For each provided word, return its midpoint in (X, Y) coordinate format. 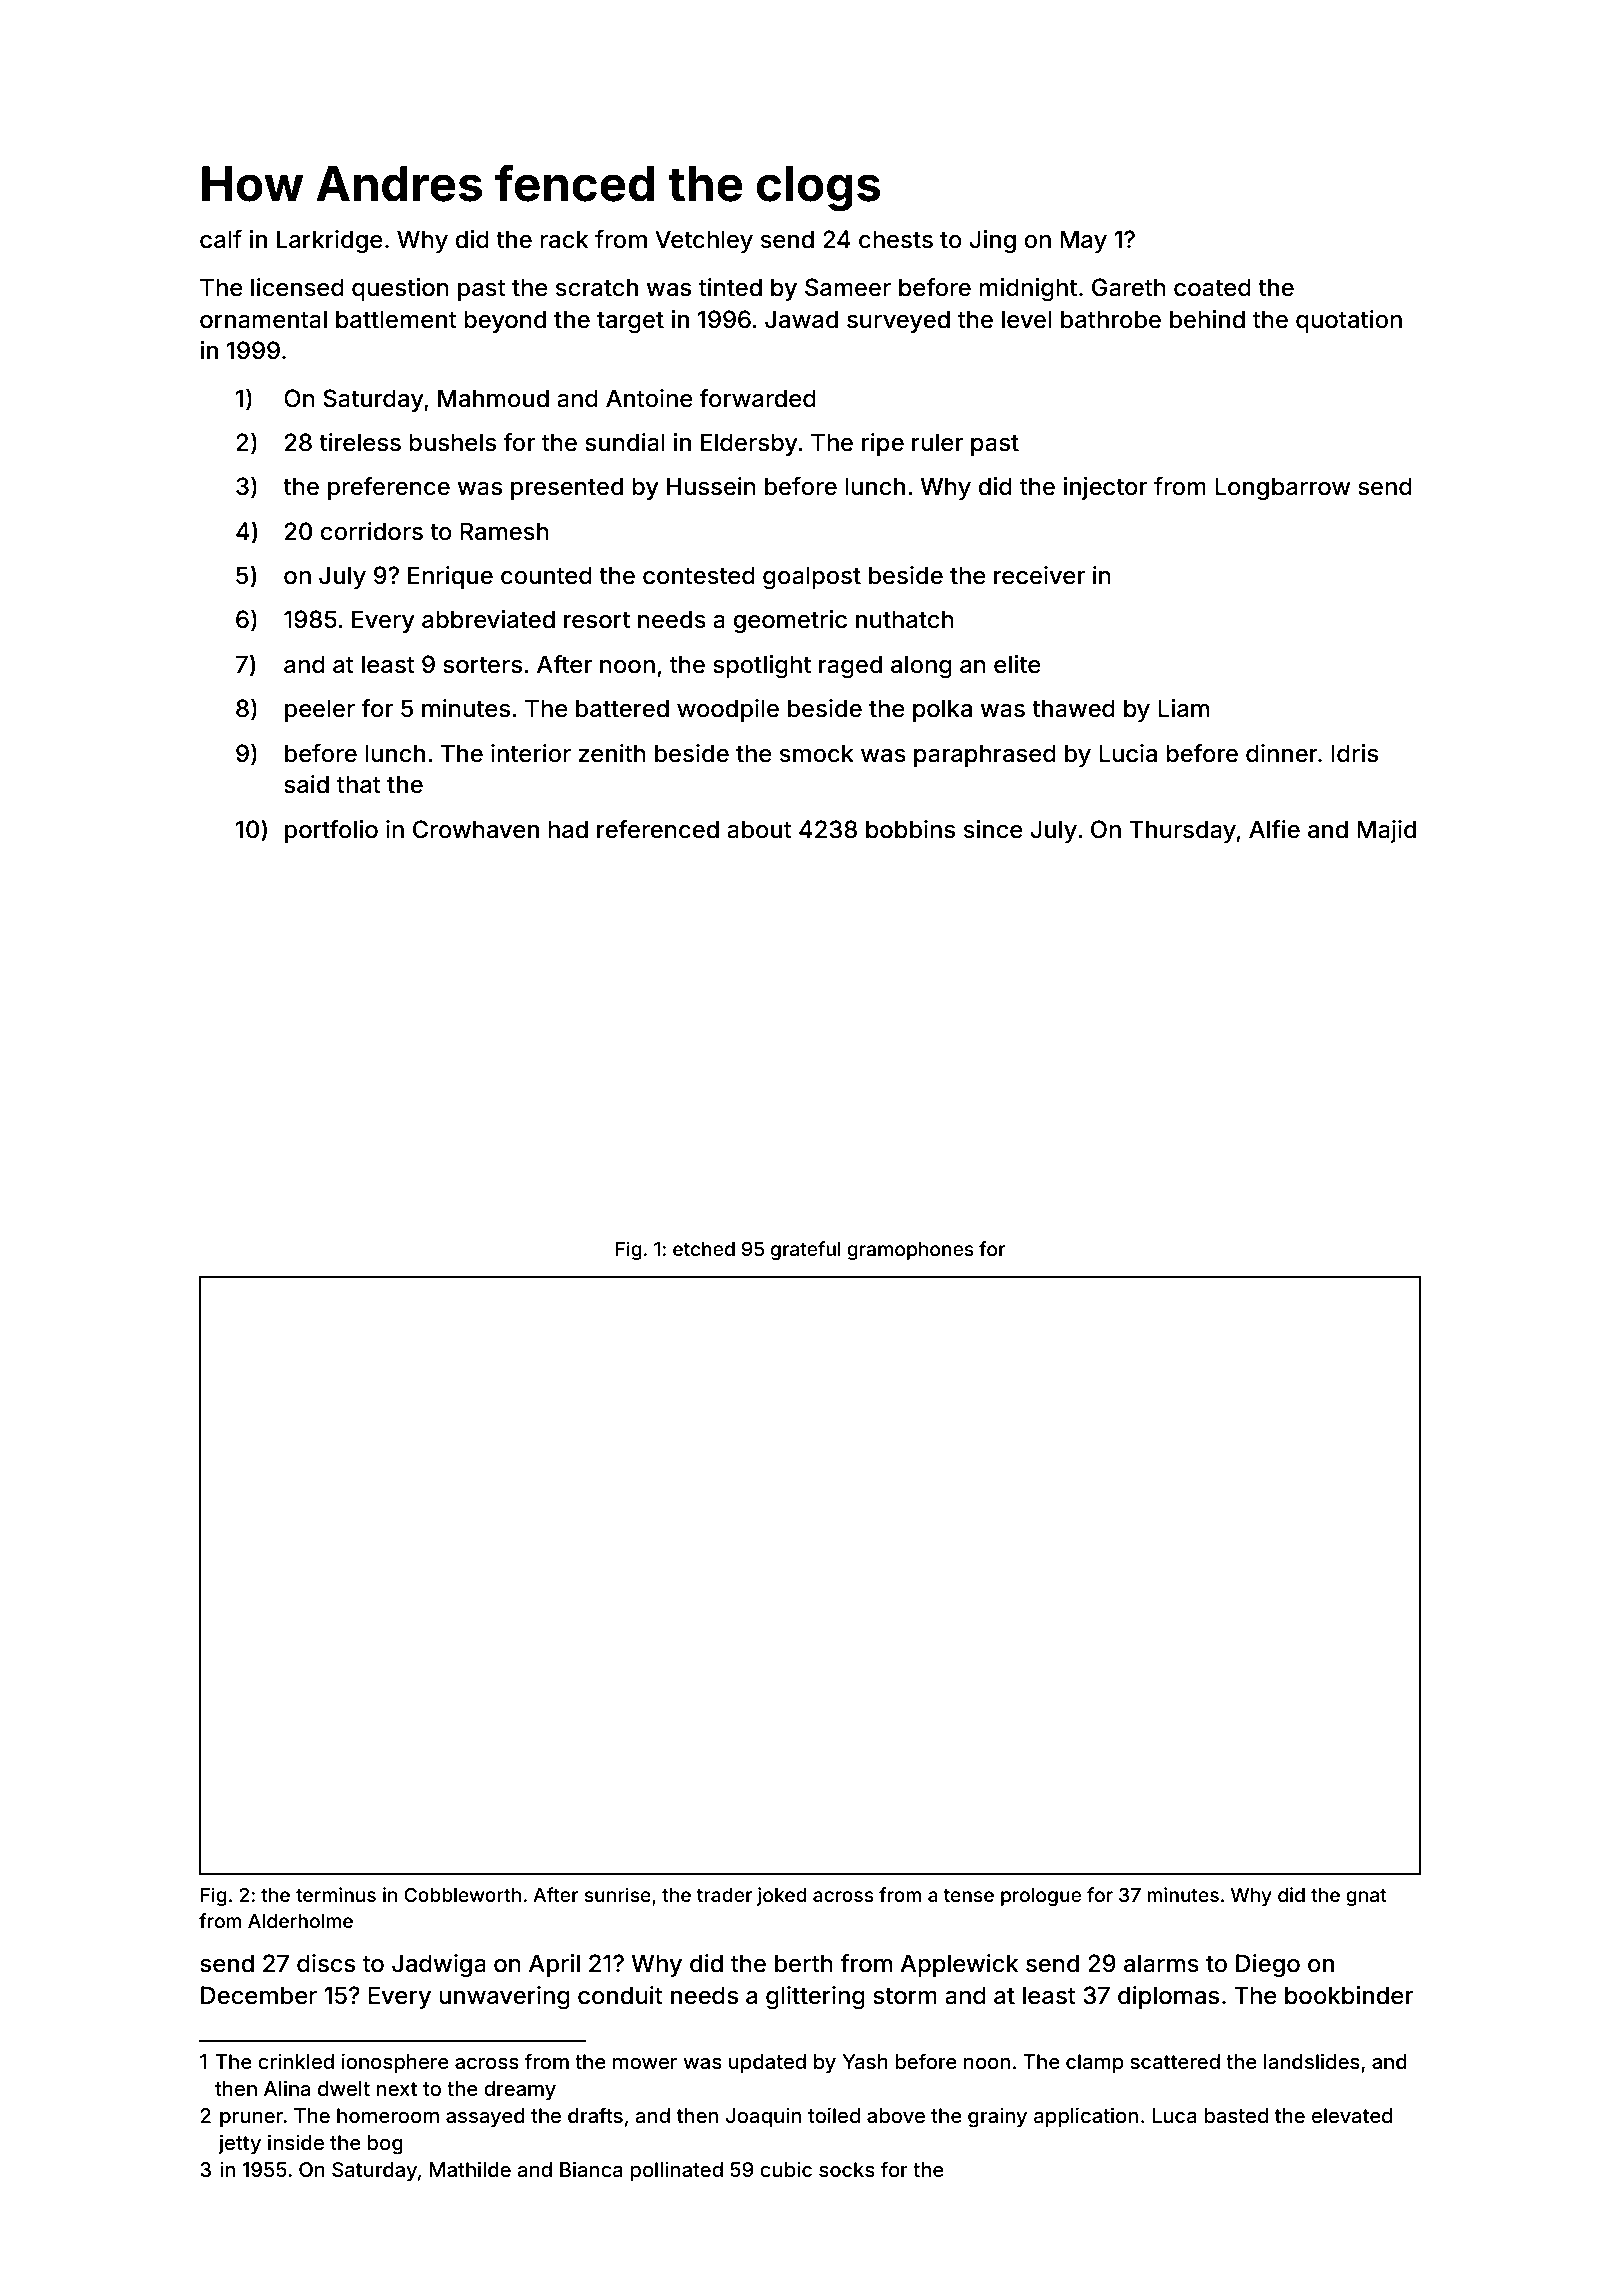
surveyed (898, 321)
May (1083, 241)
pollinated (676, 2171)
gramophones (910, 1251)
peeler (320, 710)
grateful (805, 1250)
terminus (336, 1894)
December (259, 1995)
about (759, 829)
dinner (1282, 753)
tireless (360, 442)
